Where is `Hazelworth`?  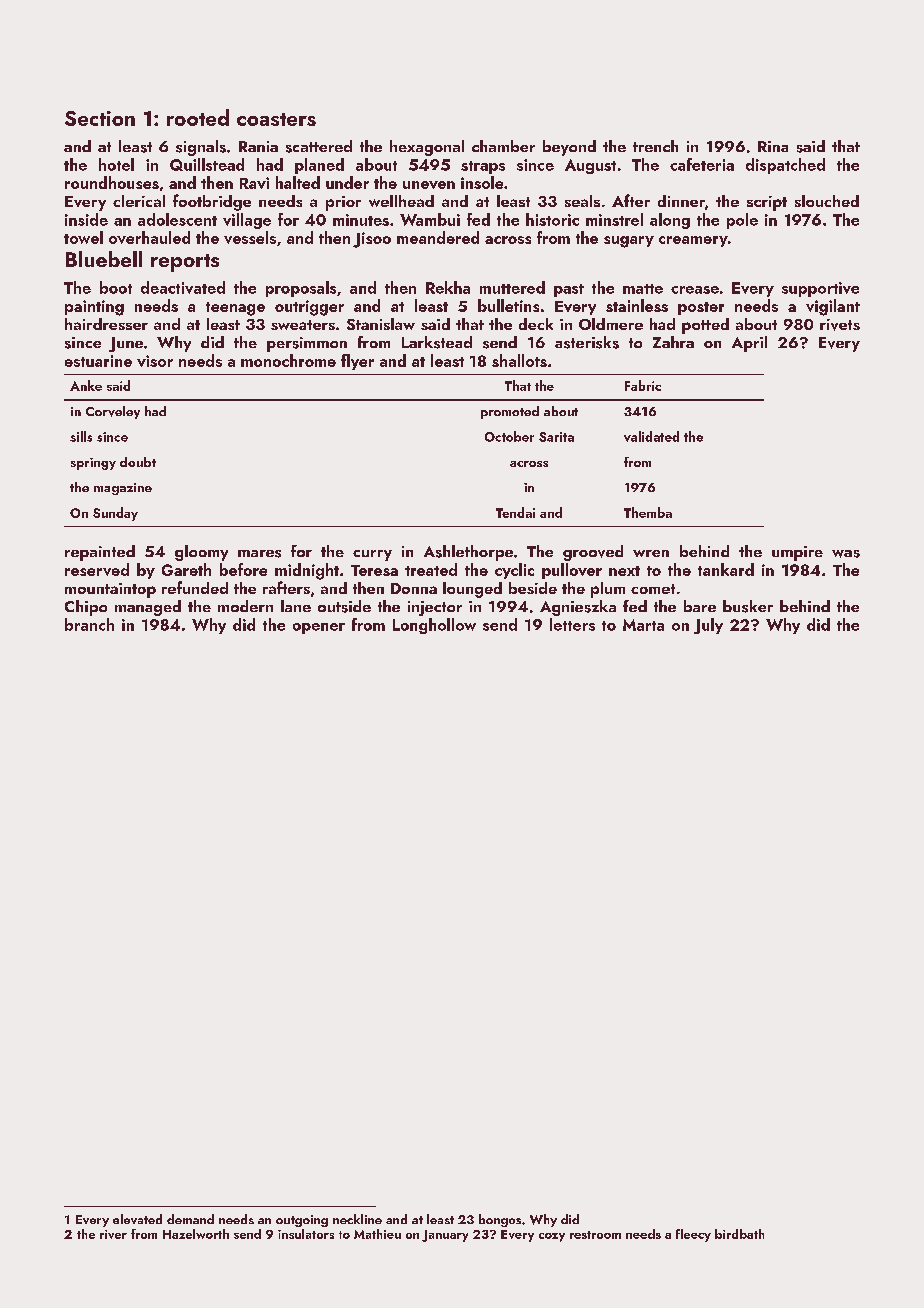
Hazelworth is located at coordinates (196, 1234).
